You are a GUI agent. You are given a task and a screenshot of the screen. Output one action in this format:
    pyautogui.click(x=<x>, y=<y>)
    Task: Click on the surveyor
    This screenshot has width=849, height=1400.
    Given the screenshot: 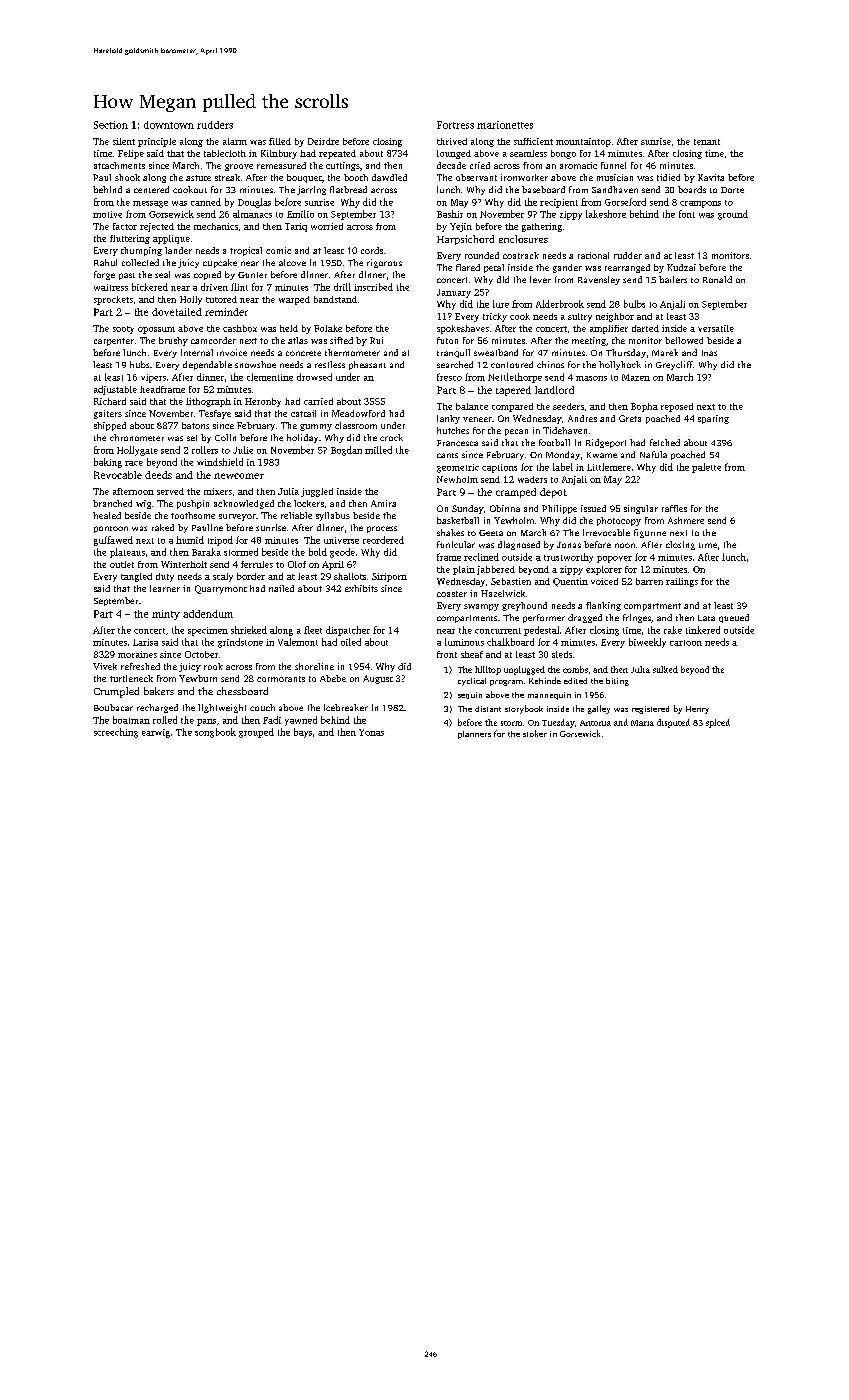 What is the action you would take?
    pyautogui.click(x=237, y=517)
